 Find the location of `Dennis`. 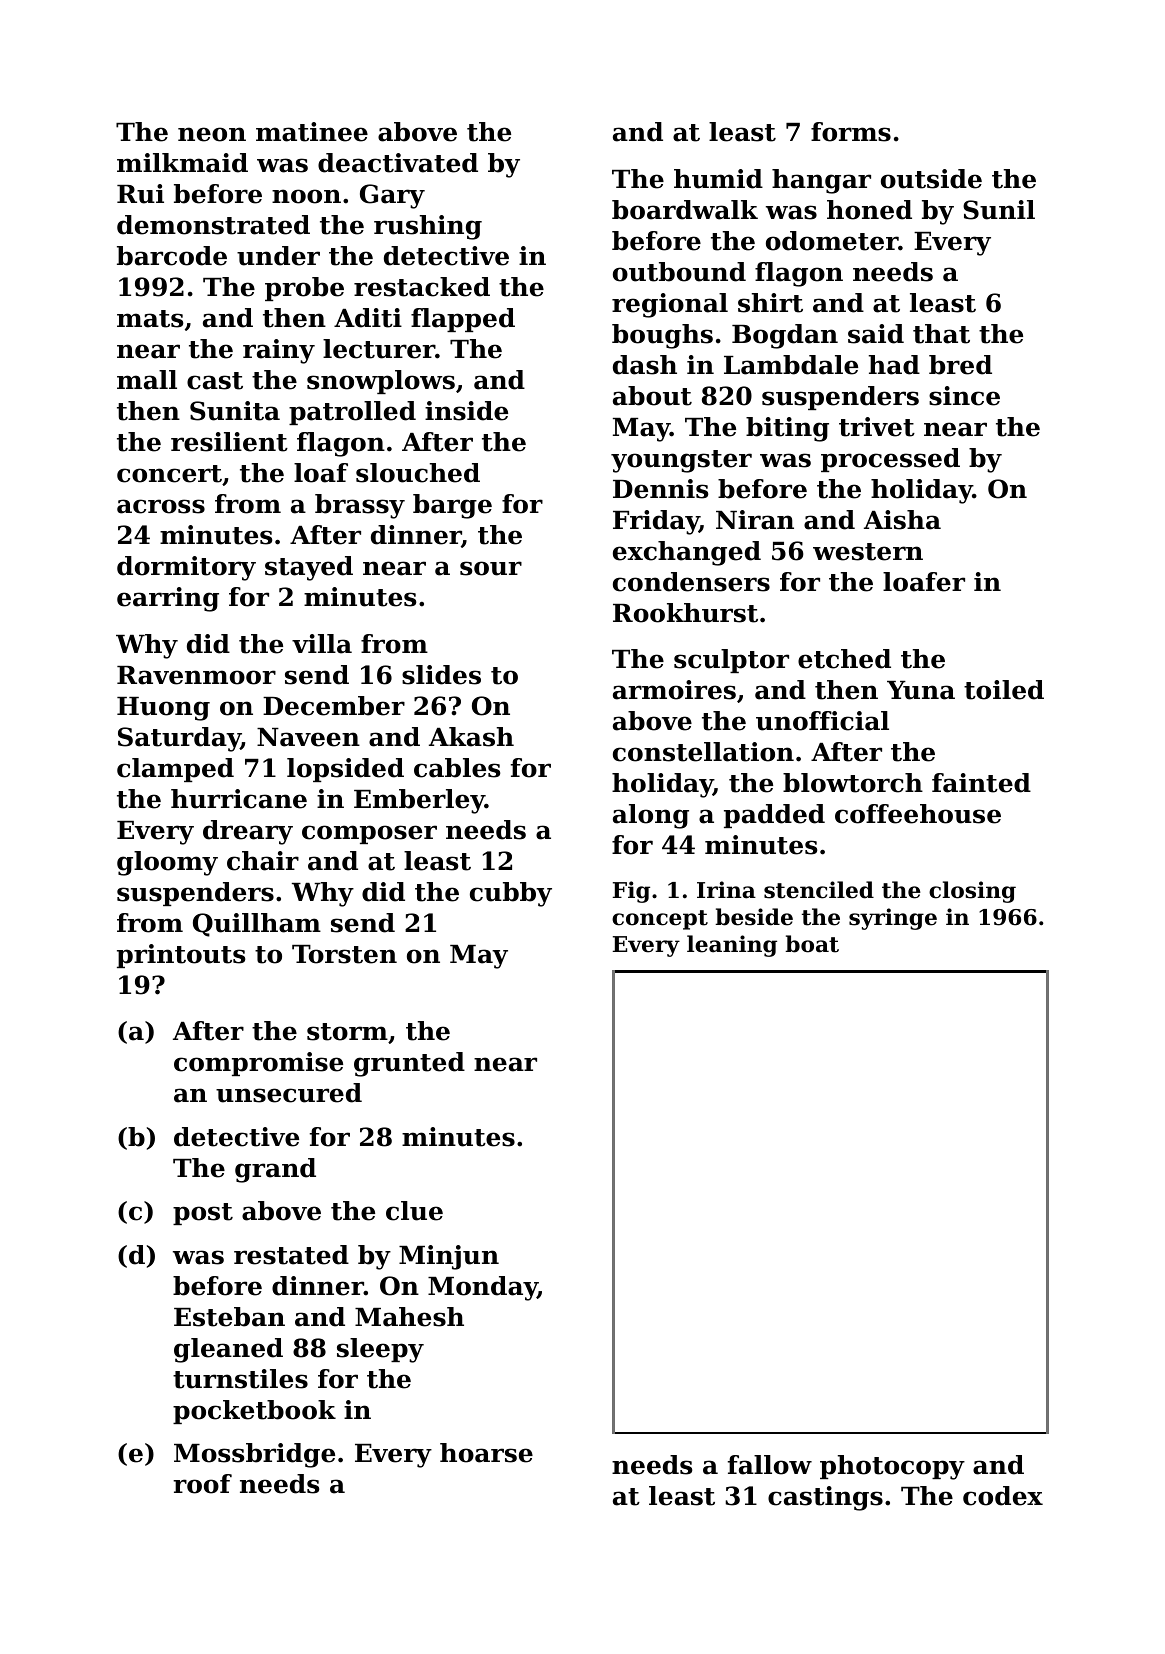

Dennis is located at coordinates (661, 489).
